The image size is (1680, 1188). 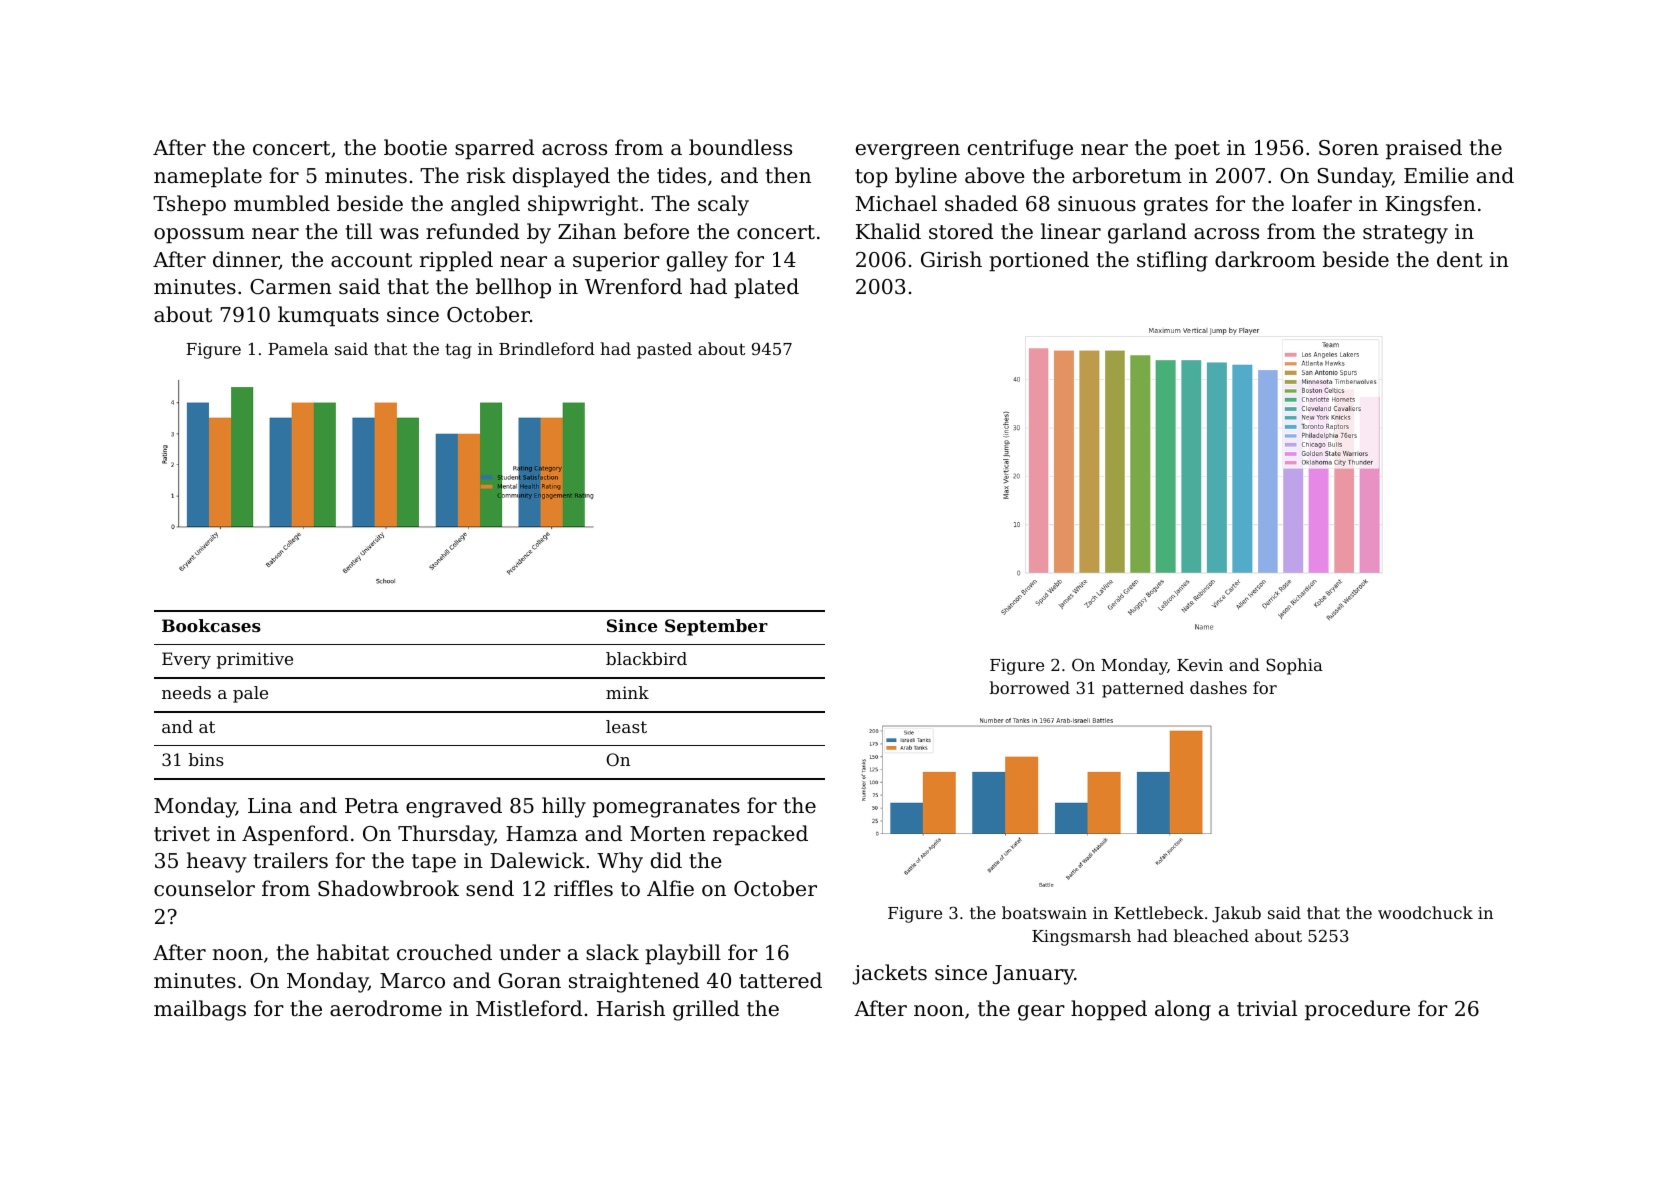 What do you see at coordinates (561, 177) in the screenshot?
I see `displayed` at bounding box center [561, 177].
